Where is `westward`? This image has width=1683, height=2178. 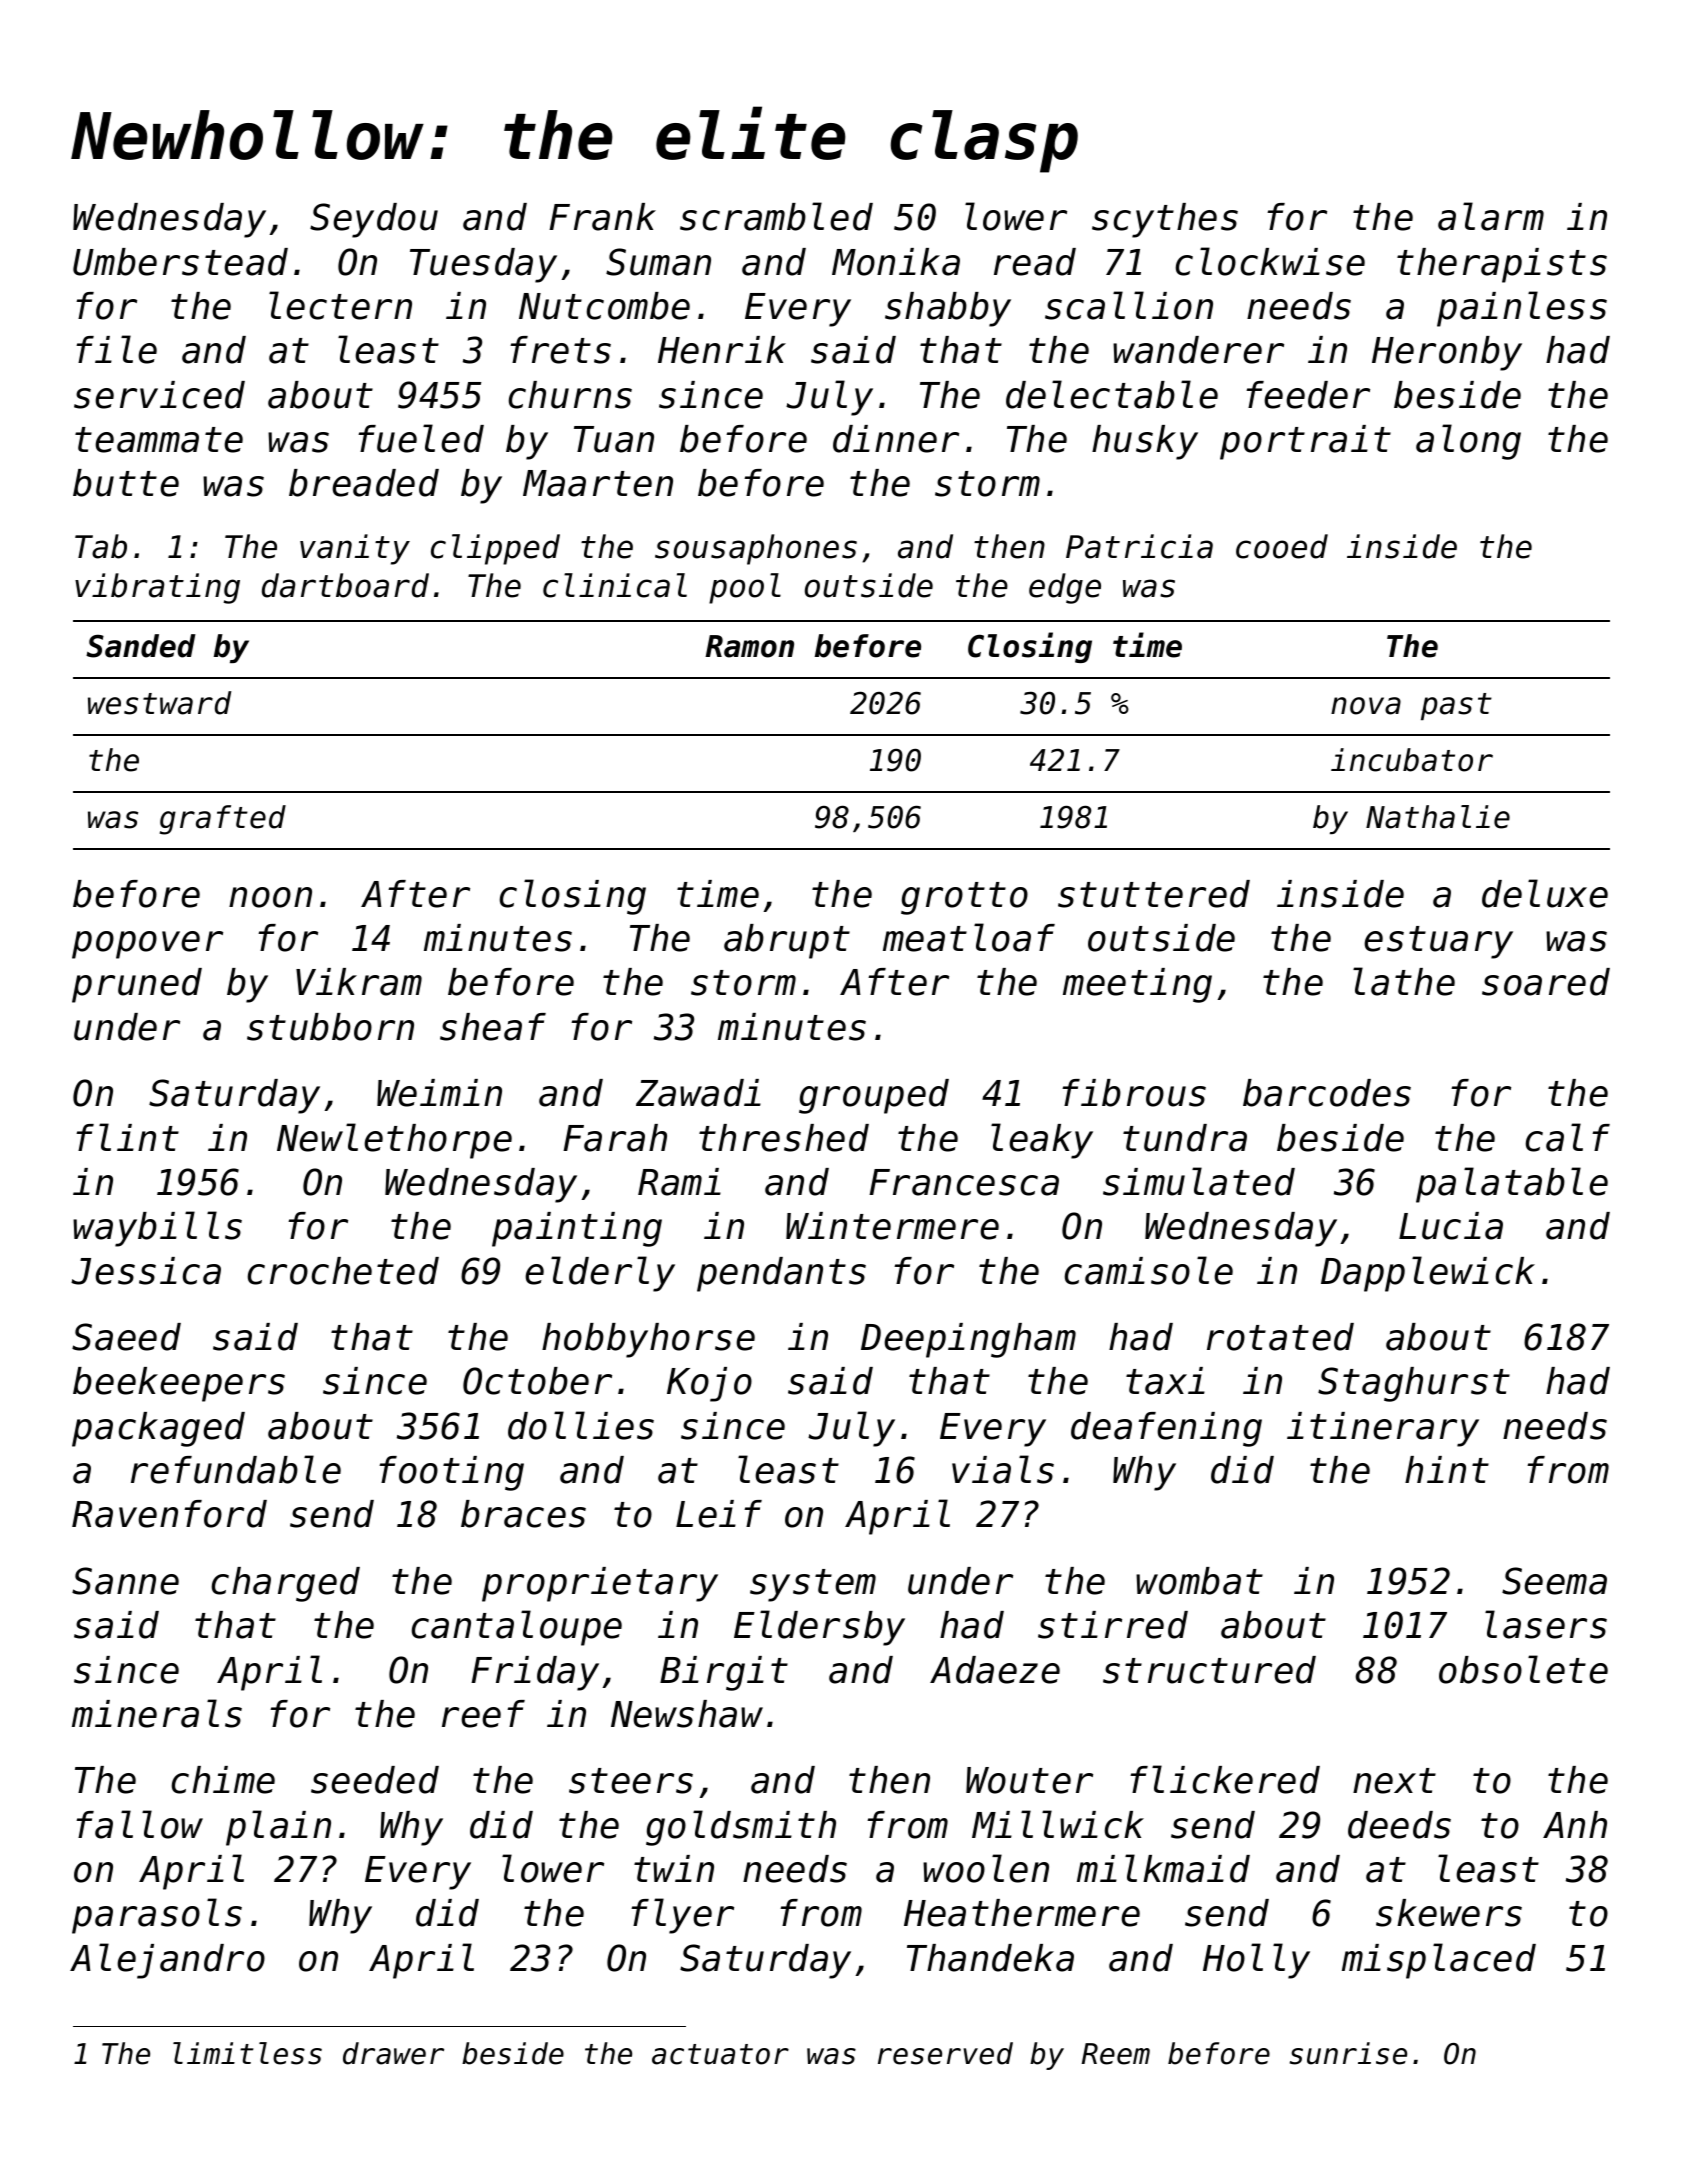
westward is located at coordinates (159, 703).
